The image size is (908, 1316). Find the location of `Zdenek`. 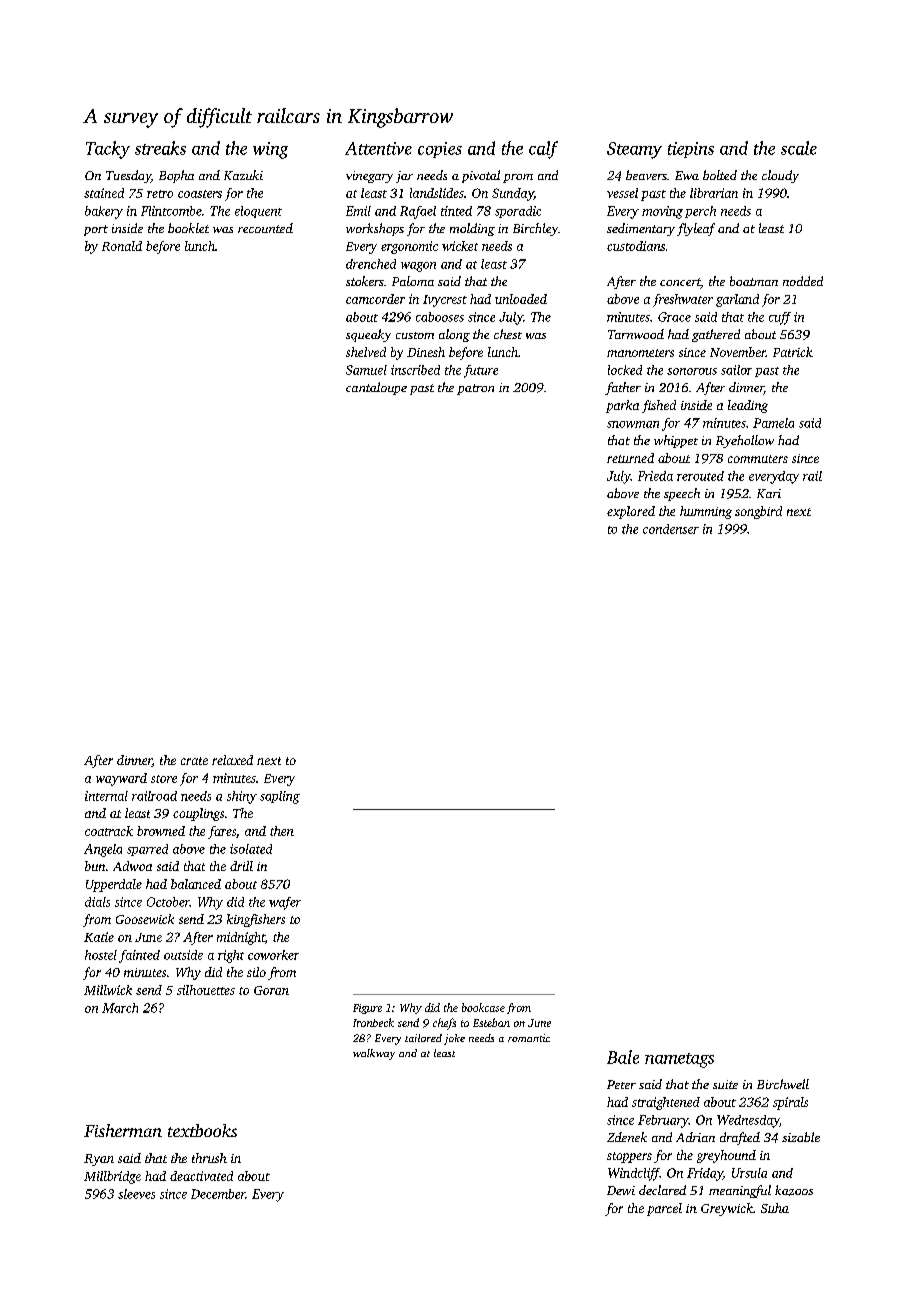

Zdenek is located at coordinates (627, 1137).
